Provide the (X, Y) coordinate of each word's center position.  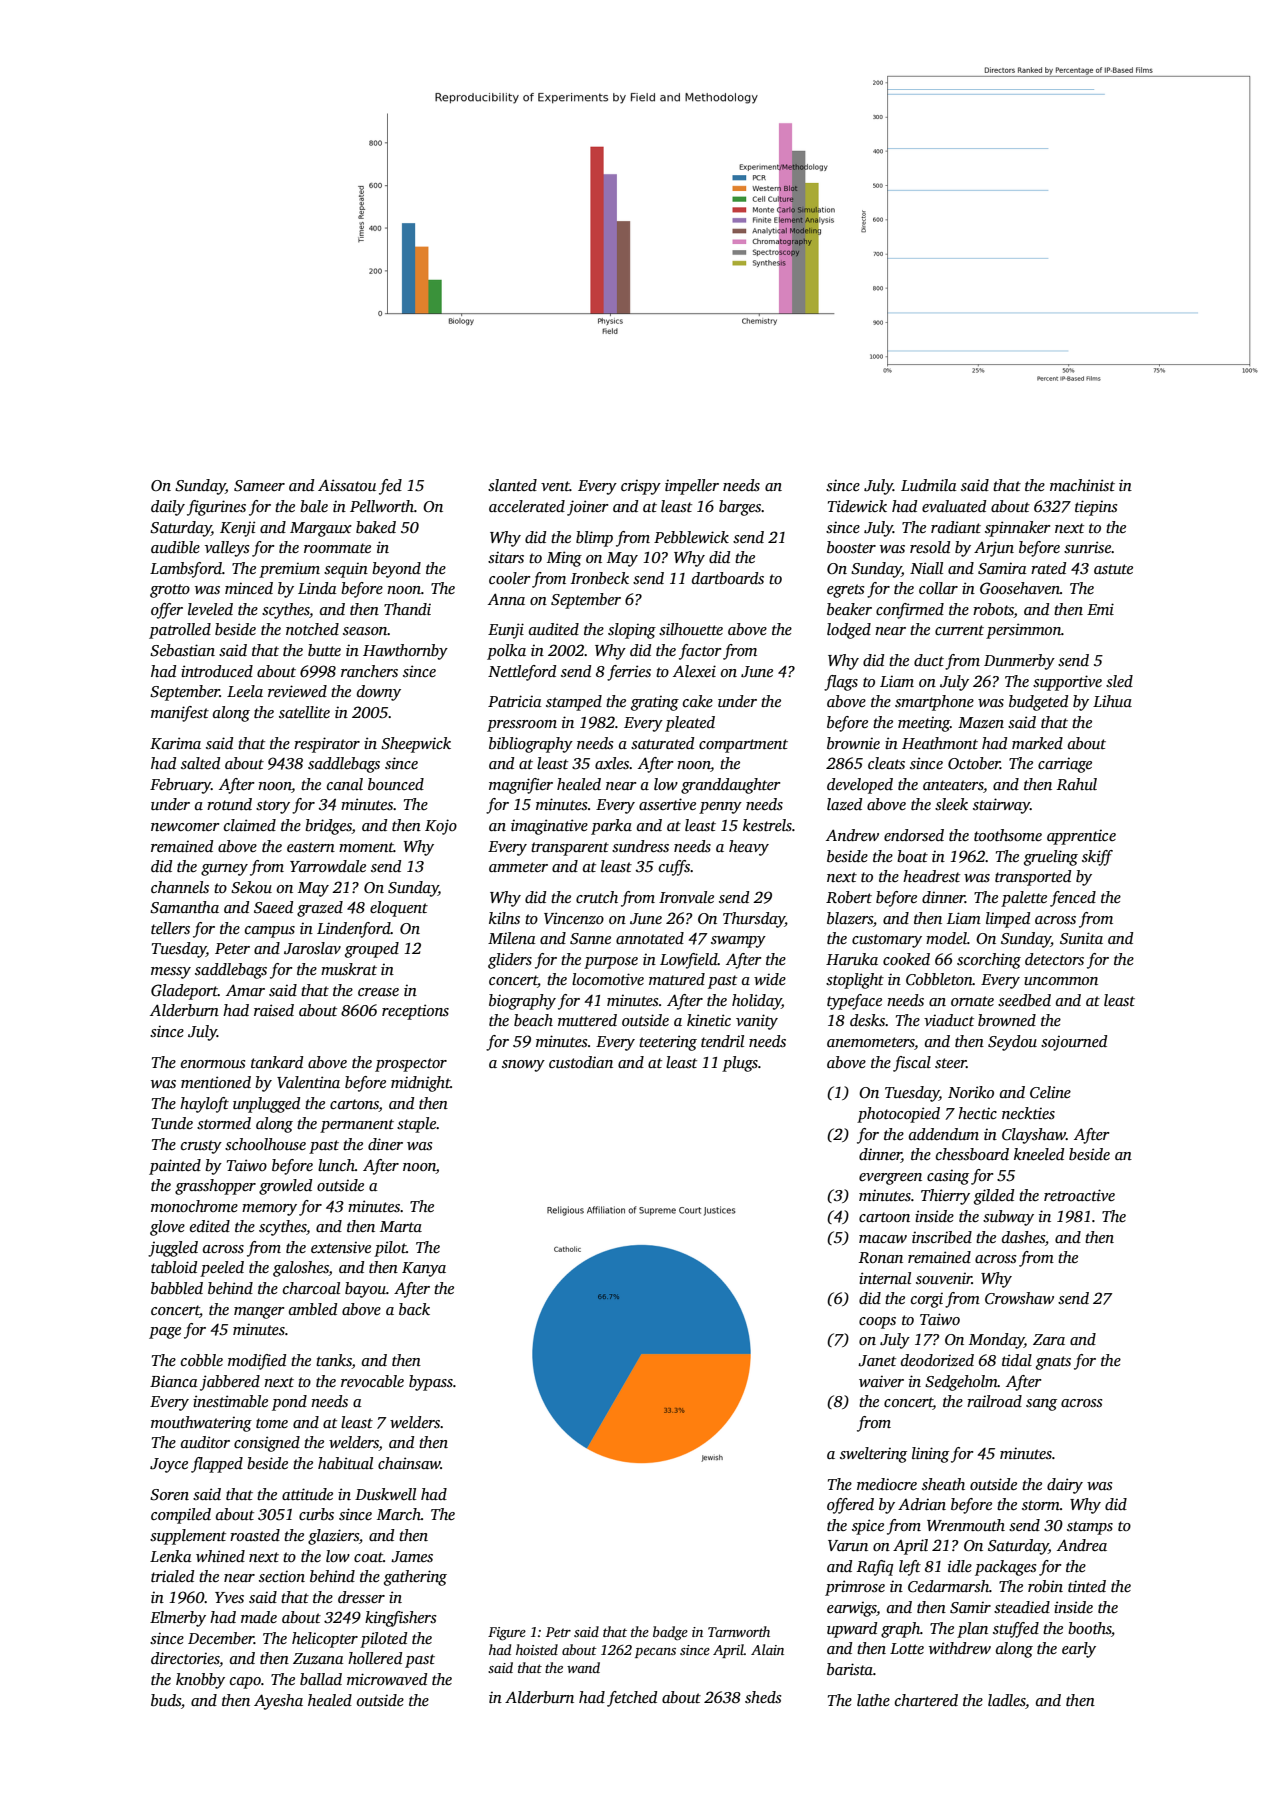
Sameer (259, 486)
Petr (558, 1632)
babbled (177, 1288)
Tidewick (857, 506)
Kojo (441, 827)
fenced (1073, 899)
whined (220, 1556)
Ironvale (686, 897)
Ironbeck (600, 578)
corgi (927, 1300)
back (414, 1309)
